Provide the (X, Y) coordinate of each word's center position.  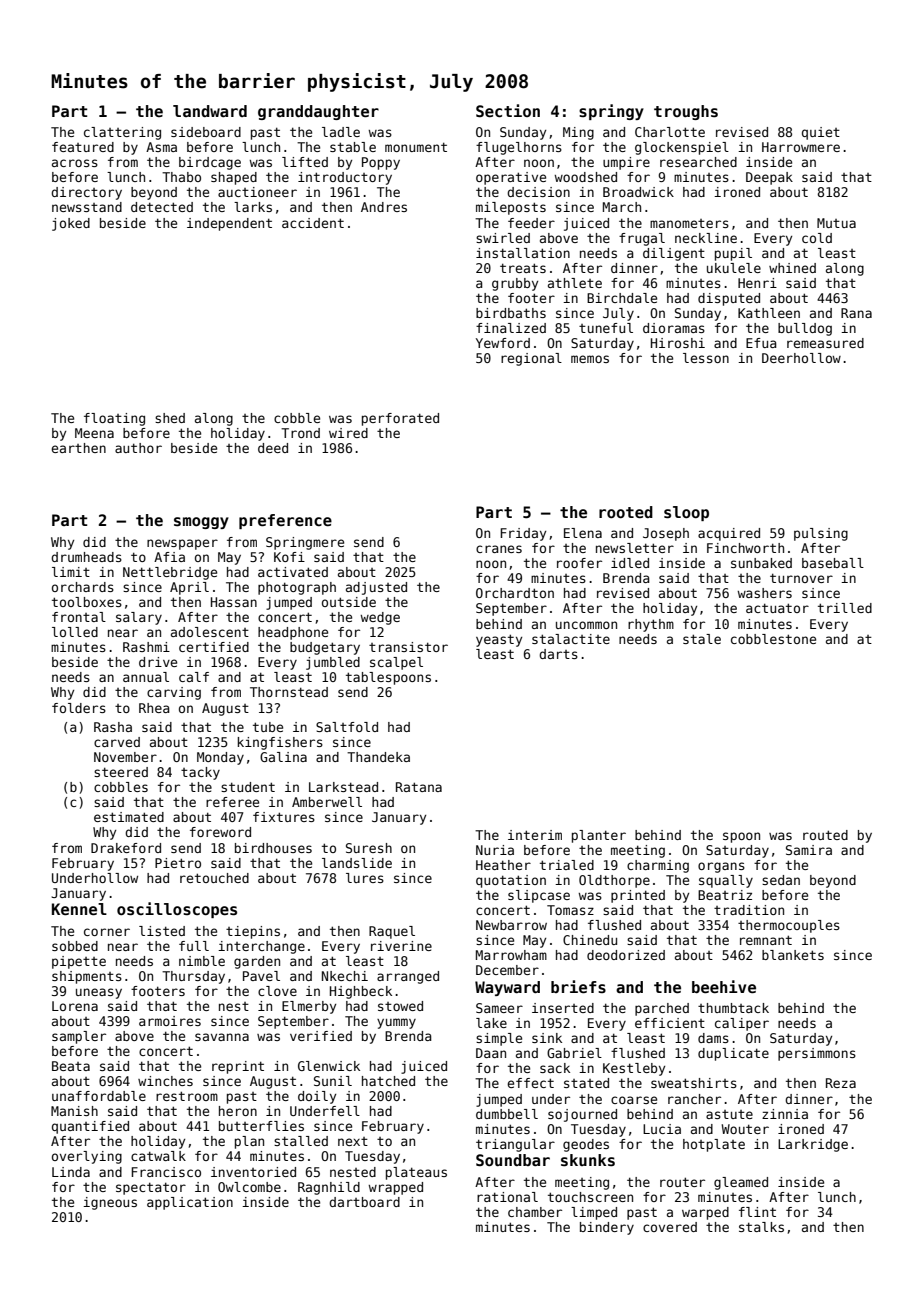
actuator (777, 608)
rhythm (651, 625)
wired (348, 433)
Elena (583, 533)
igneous (110, 1203)
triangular (515, 1145)
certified (214, 647)
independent (229, 224)
